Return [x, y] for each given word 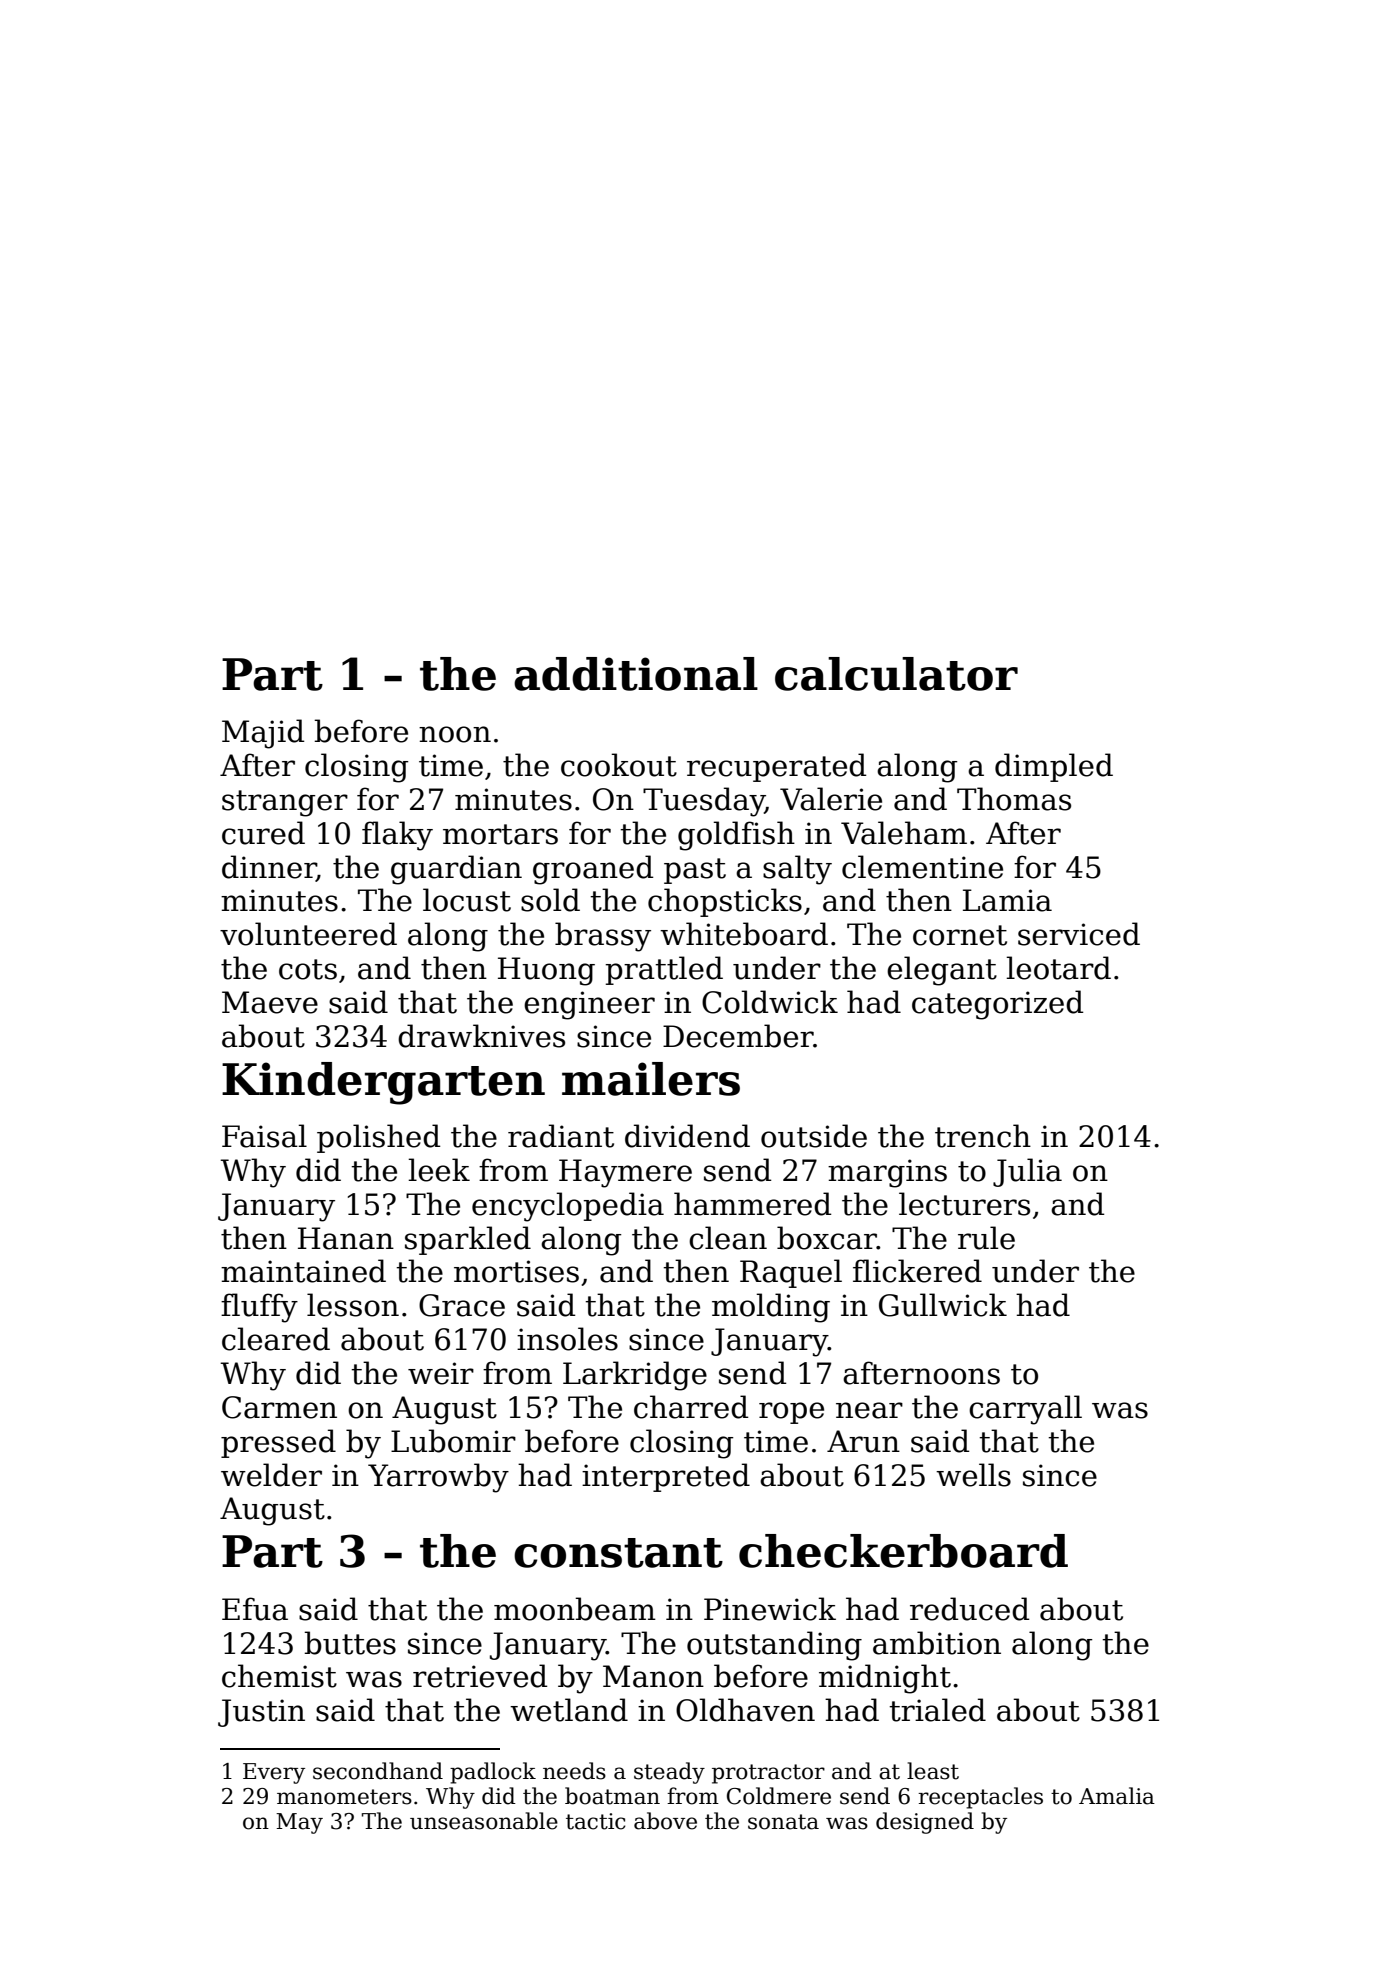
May [299, 1823]
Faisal [264, 1136]
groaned [593, 870]
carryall [1025, 1410]
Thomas [1014, 799]
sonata [783, 1822]
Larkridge [635, 1376]
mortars [500, 834]
